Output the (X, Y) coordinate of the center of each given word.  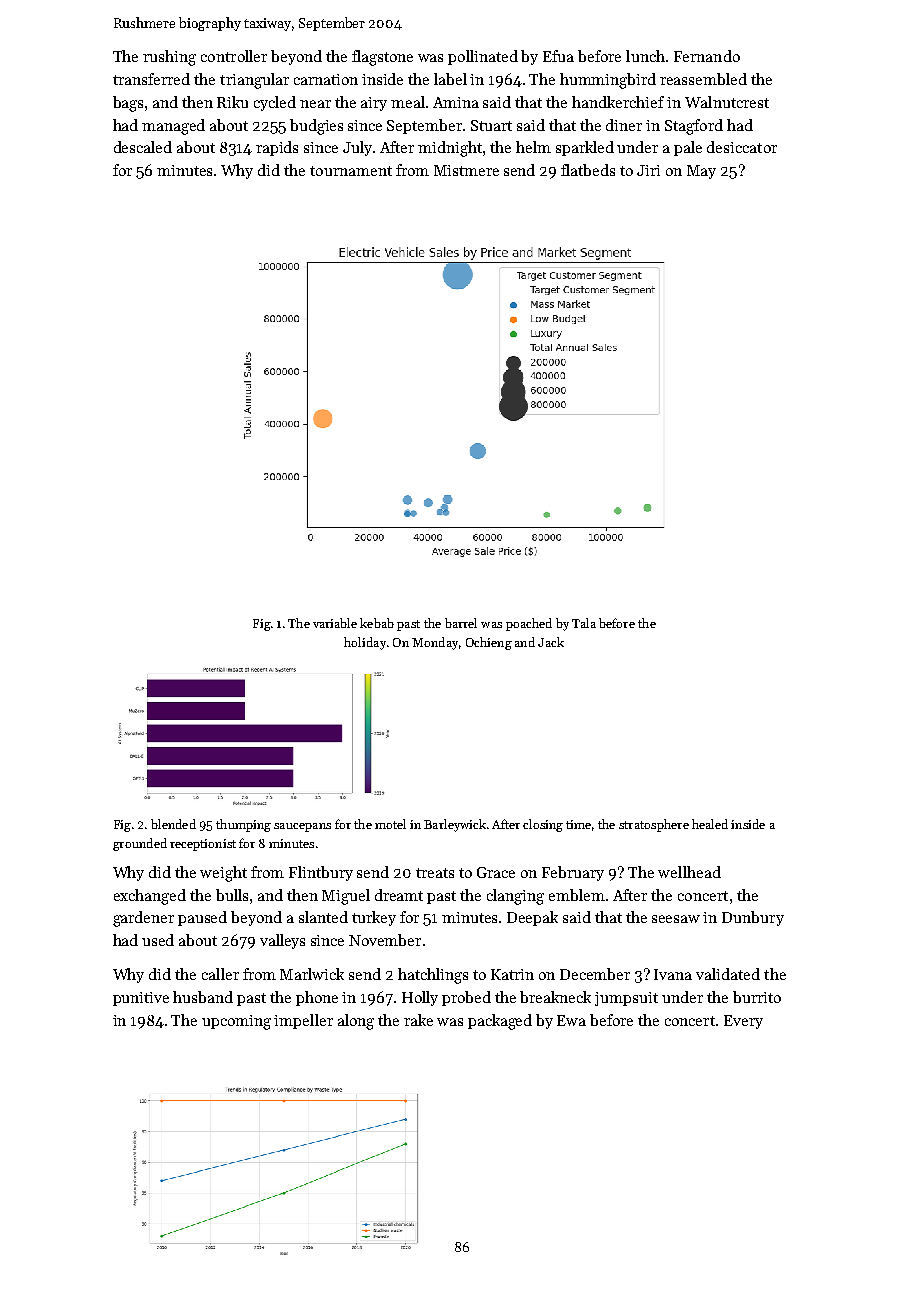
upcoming (236, 1022)
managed (173, 127)
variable (335, 623)
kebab (377, 623)
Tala (584, 623)
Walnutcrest (727, 102)
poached (529, 624)
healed (710, 824)
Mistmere (466, 170)
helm (533, 147)
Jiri (648, 170)
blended (173, 824)
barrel (461, 623)
